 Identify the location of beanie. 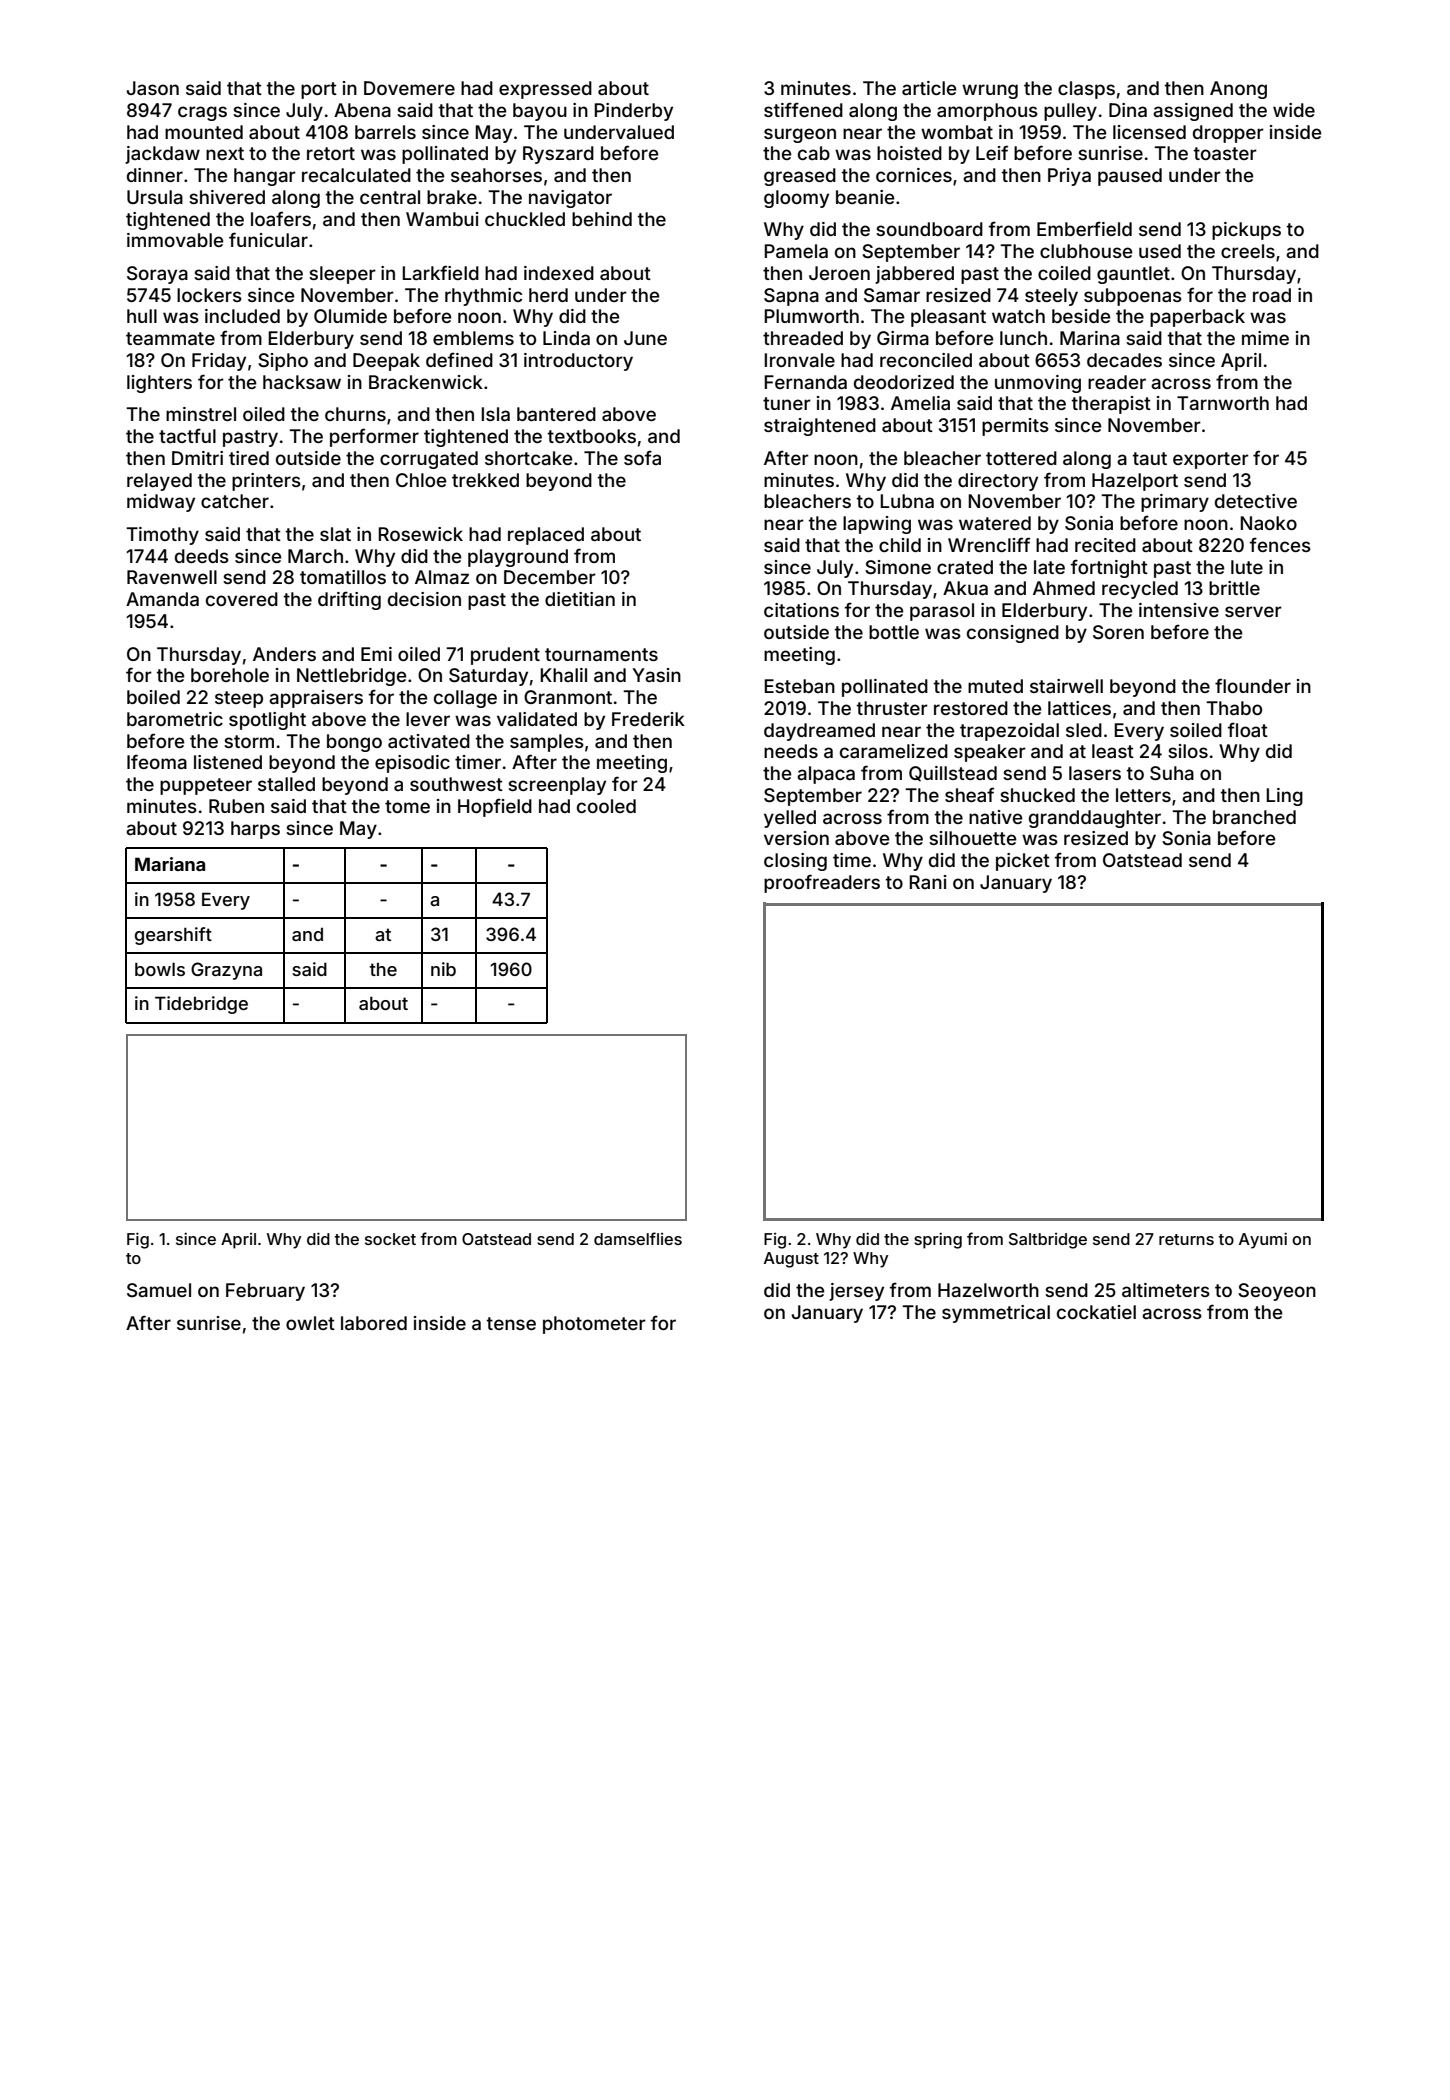
(865, 197).
